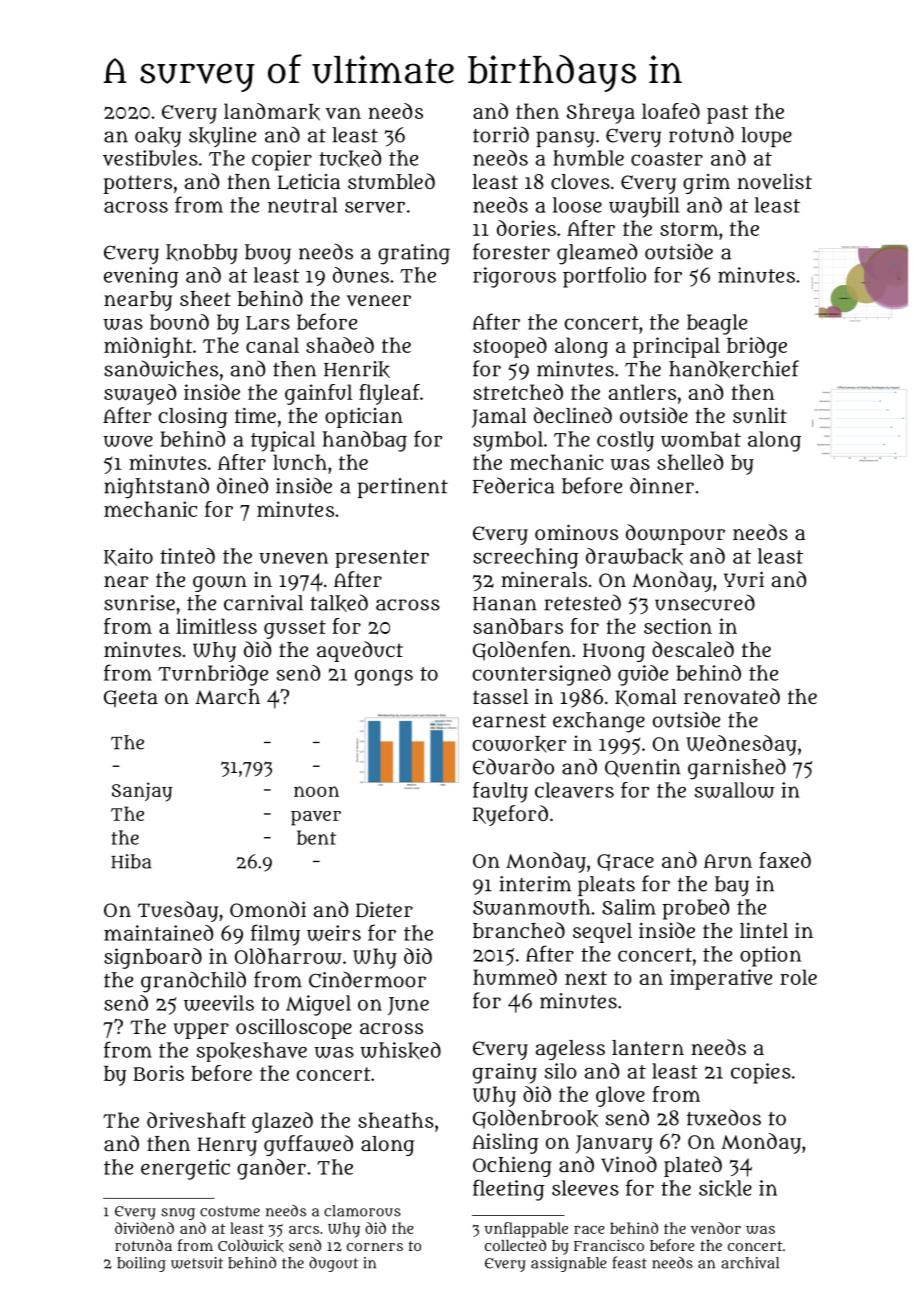 The width and height of the document is (924, 1308). I want to click on gainful, so click(318, 394).
